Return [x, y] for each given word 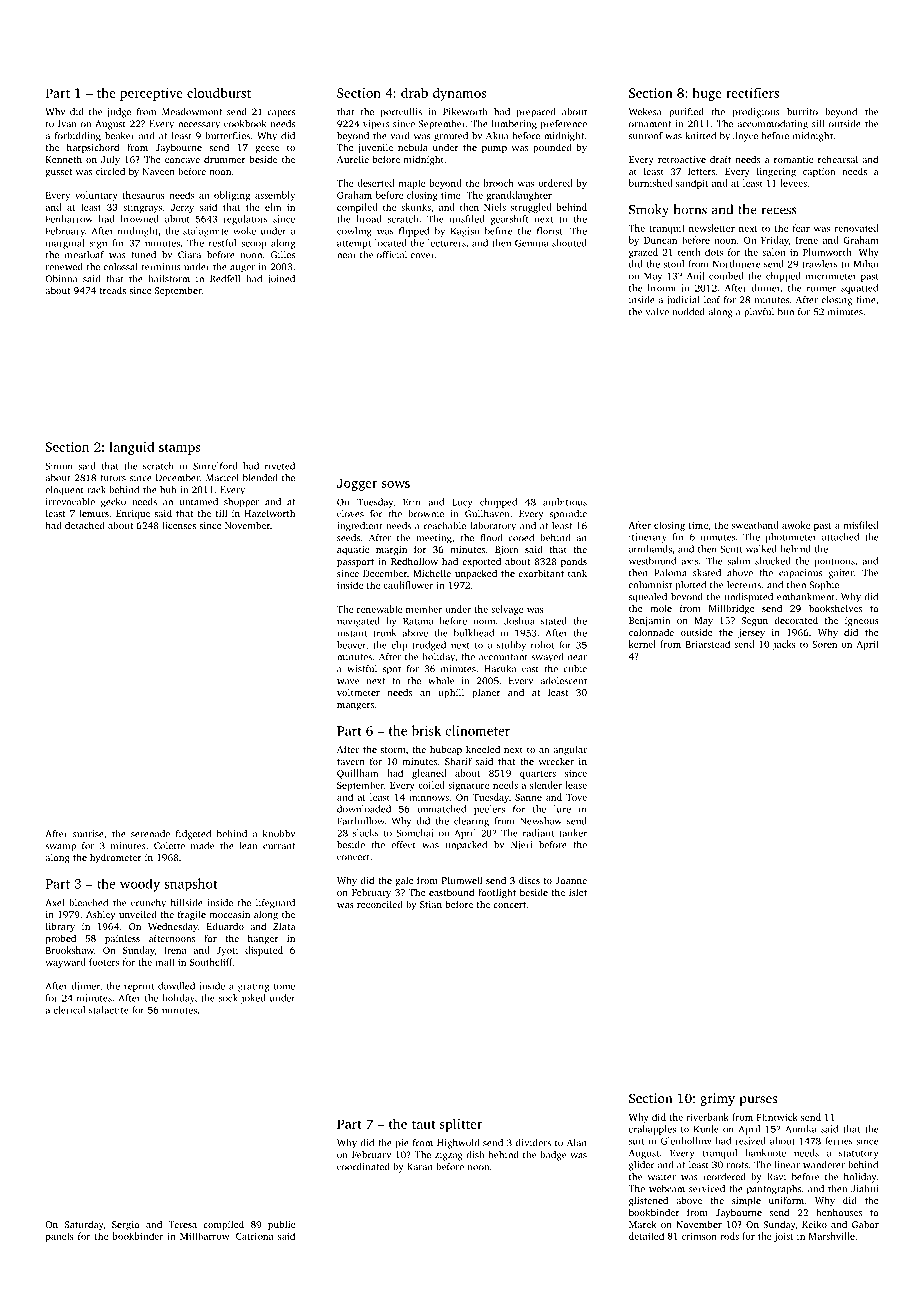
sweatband [755, 525]
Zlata [284, 926]
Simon [59, 466]
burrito [802, 112]
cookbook [245, 124]
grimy [717, 1099]
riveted [280, 466]
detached [85, 525]
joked [253, 999]
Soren [824, 644]
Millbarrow [204, 1236]
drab [414, 92]
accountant [503, 657]
